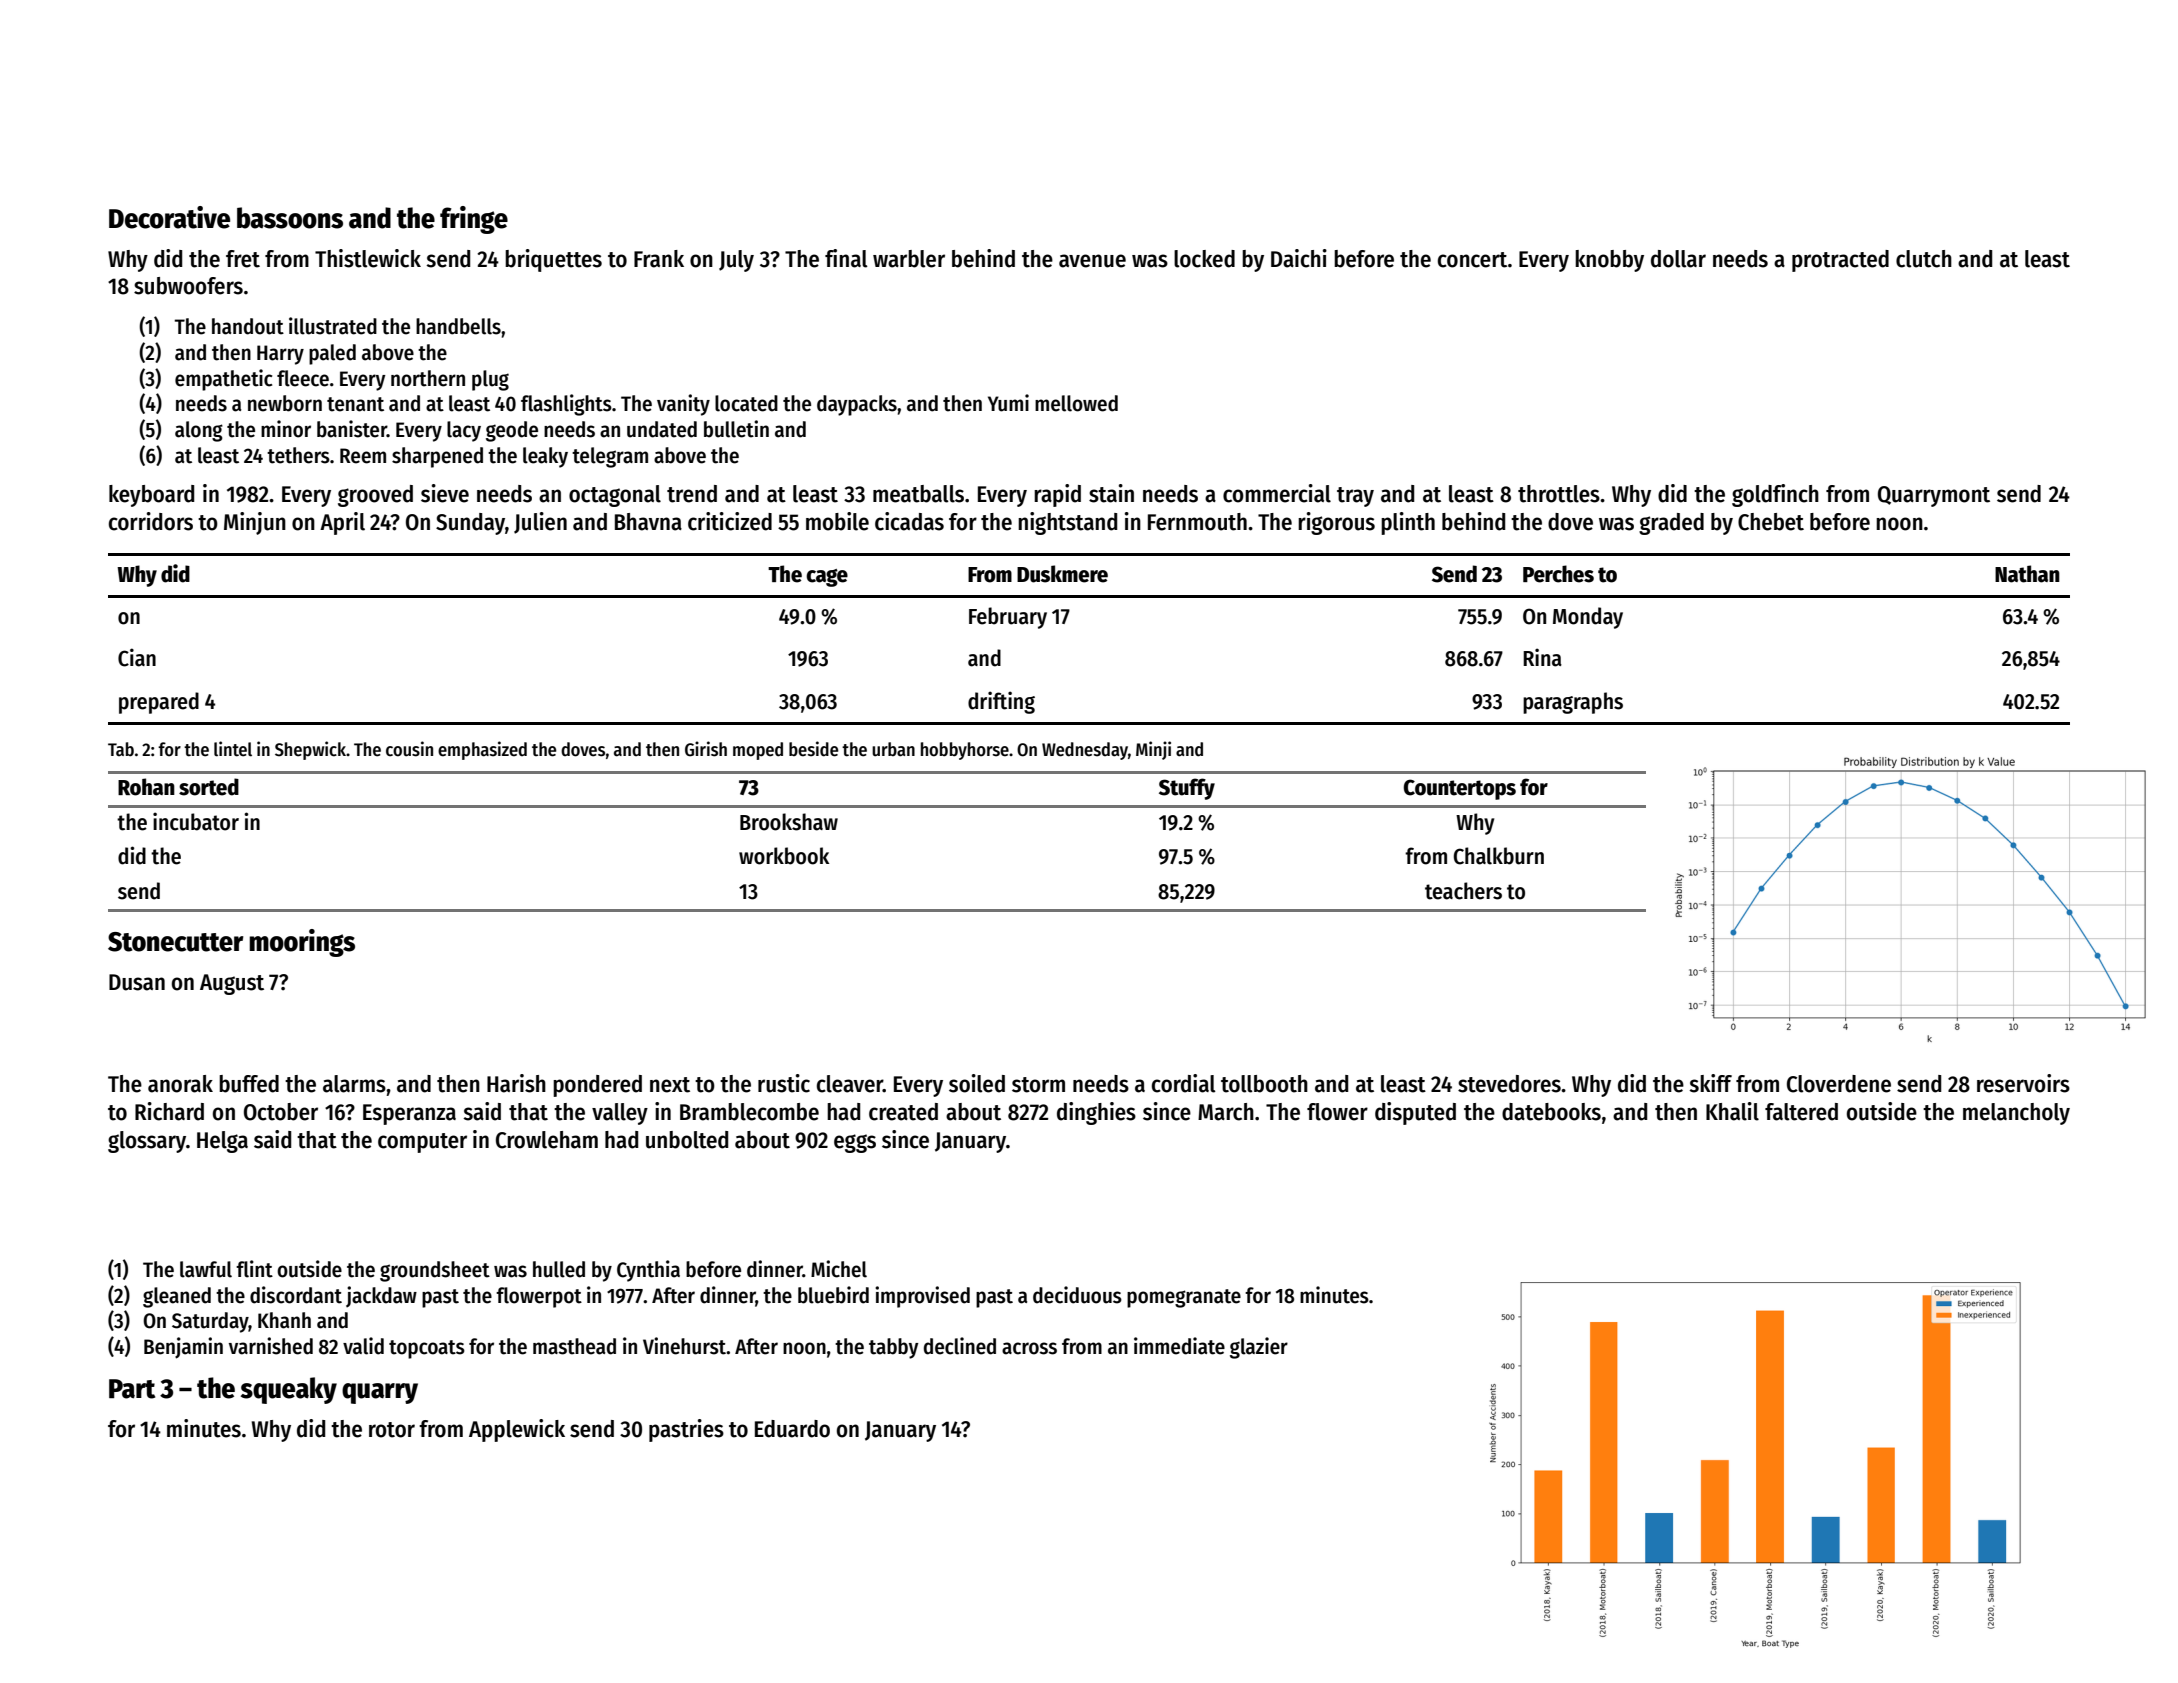 Image resolution: width=2178 pixels, height=1683 pixels. I want to click on Nathan, so click(2027, 574).
